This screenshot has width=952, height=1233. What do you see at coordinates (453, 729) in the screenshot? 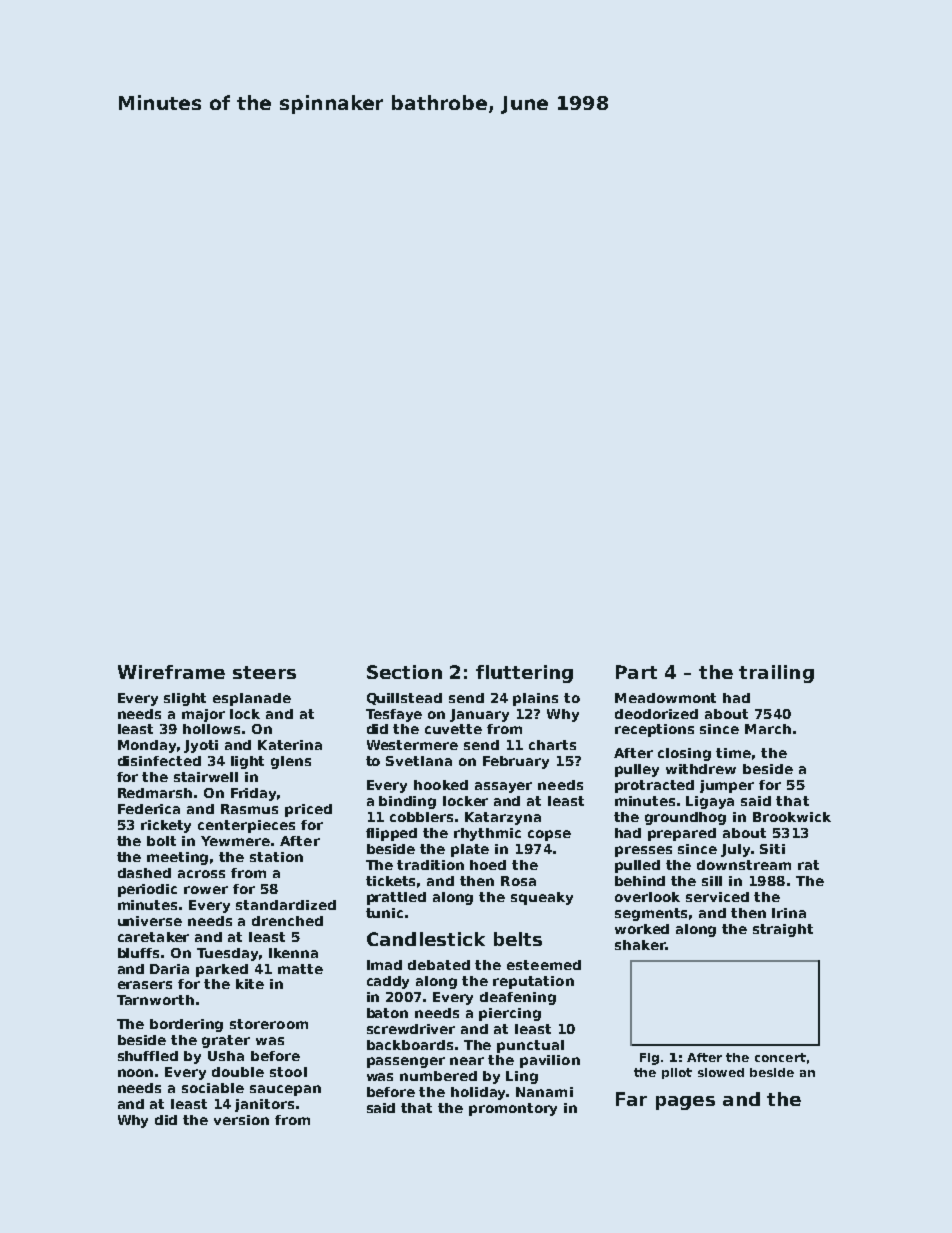
I see `cuvette` at bounding box center [453, 729].
